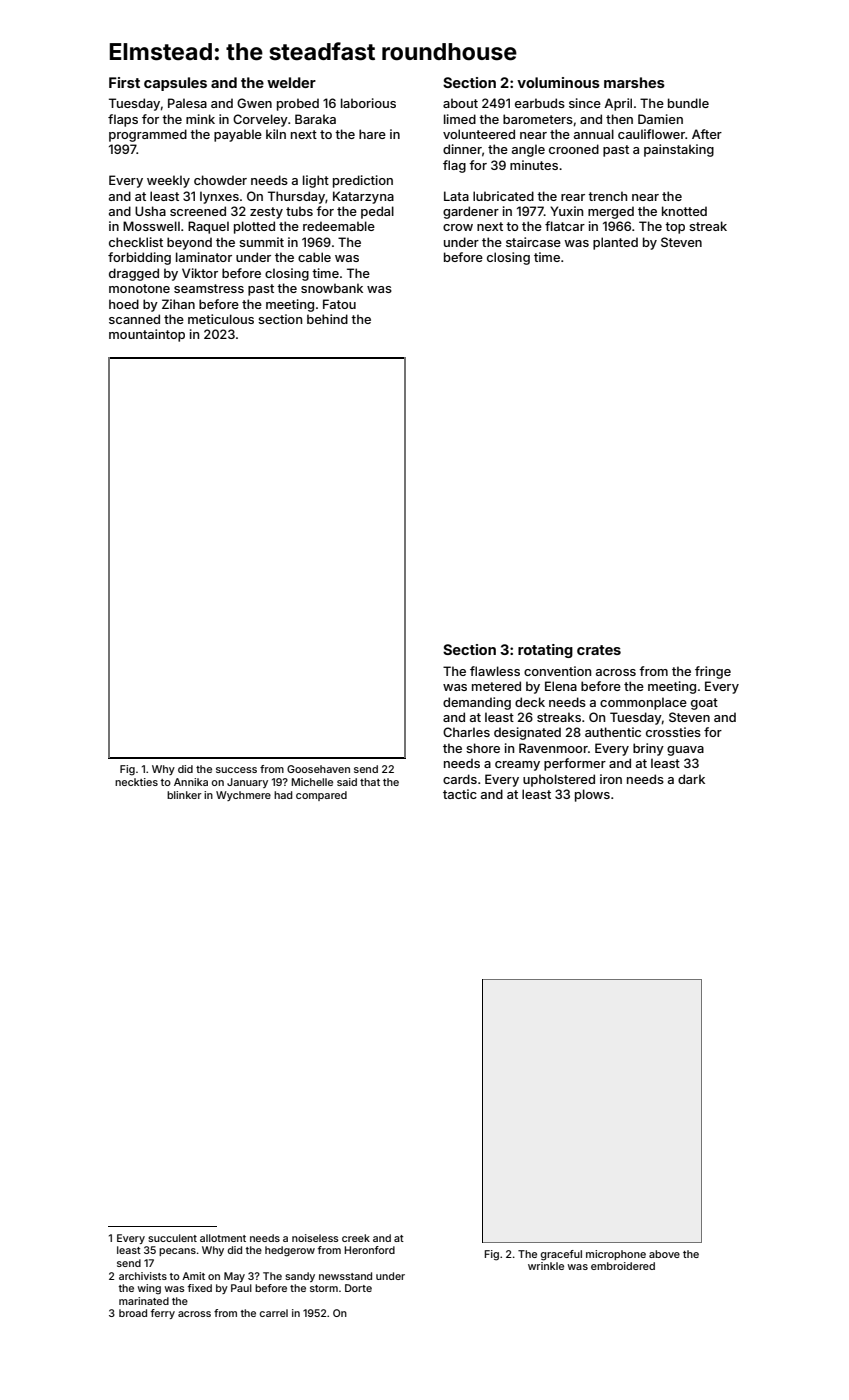  Describe the element at coordinates (495, 671) in the document. I see `flawless` at that location.
